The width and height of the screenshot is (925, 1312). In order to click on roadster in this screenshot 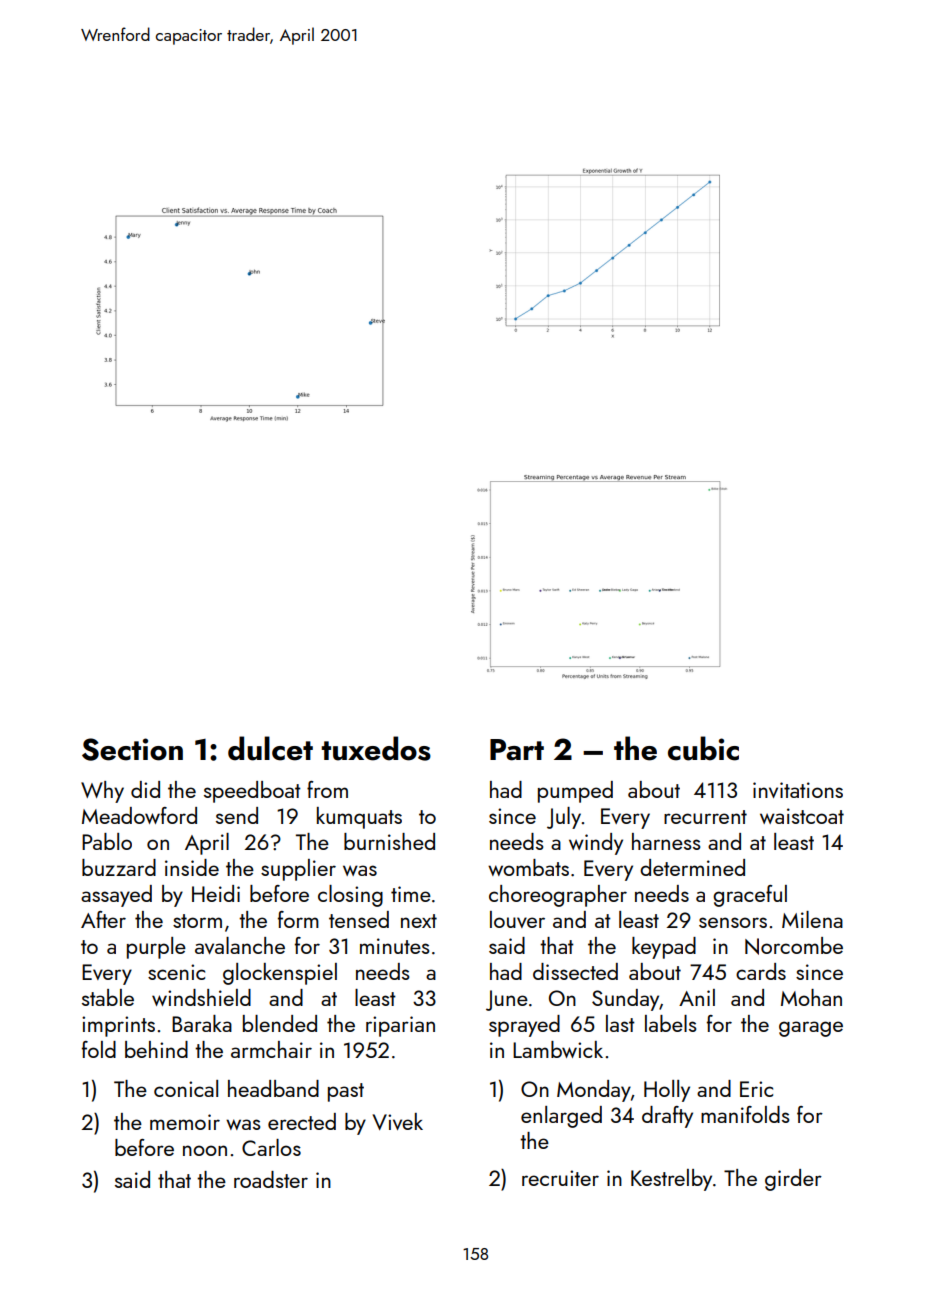, I will do `click(271, 1179)`.
